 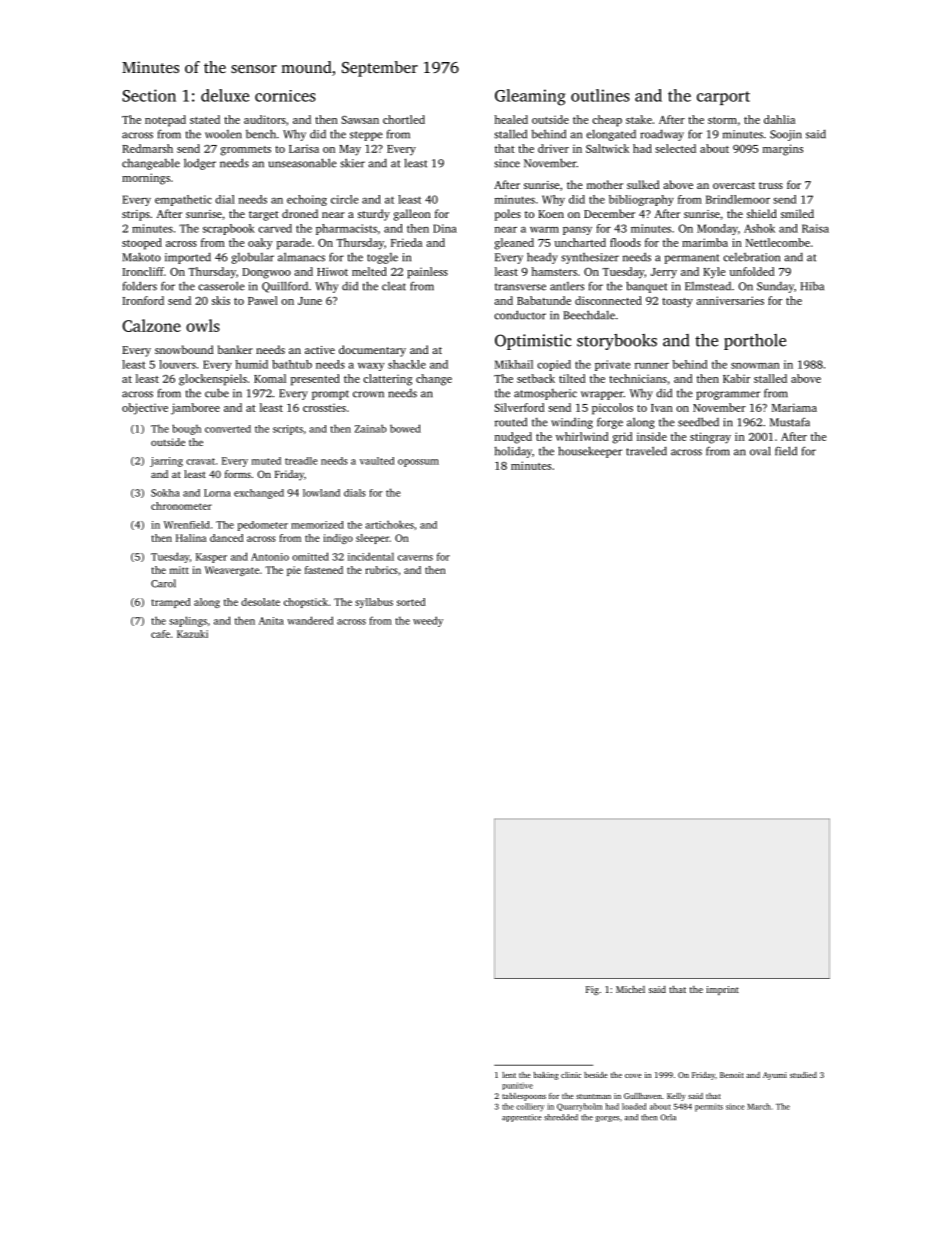 What do you see at coordinates (405, 428) in the screenshot?
I see `bowed` at bounding box center [405, 428].
